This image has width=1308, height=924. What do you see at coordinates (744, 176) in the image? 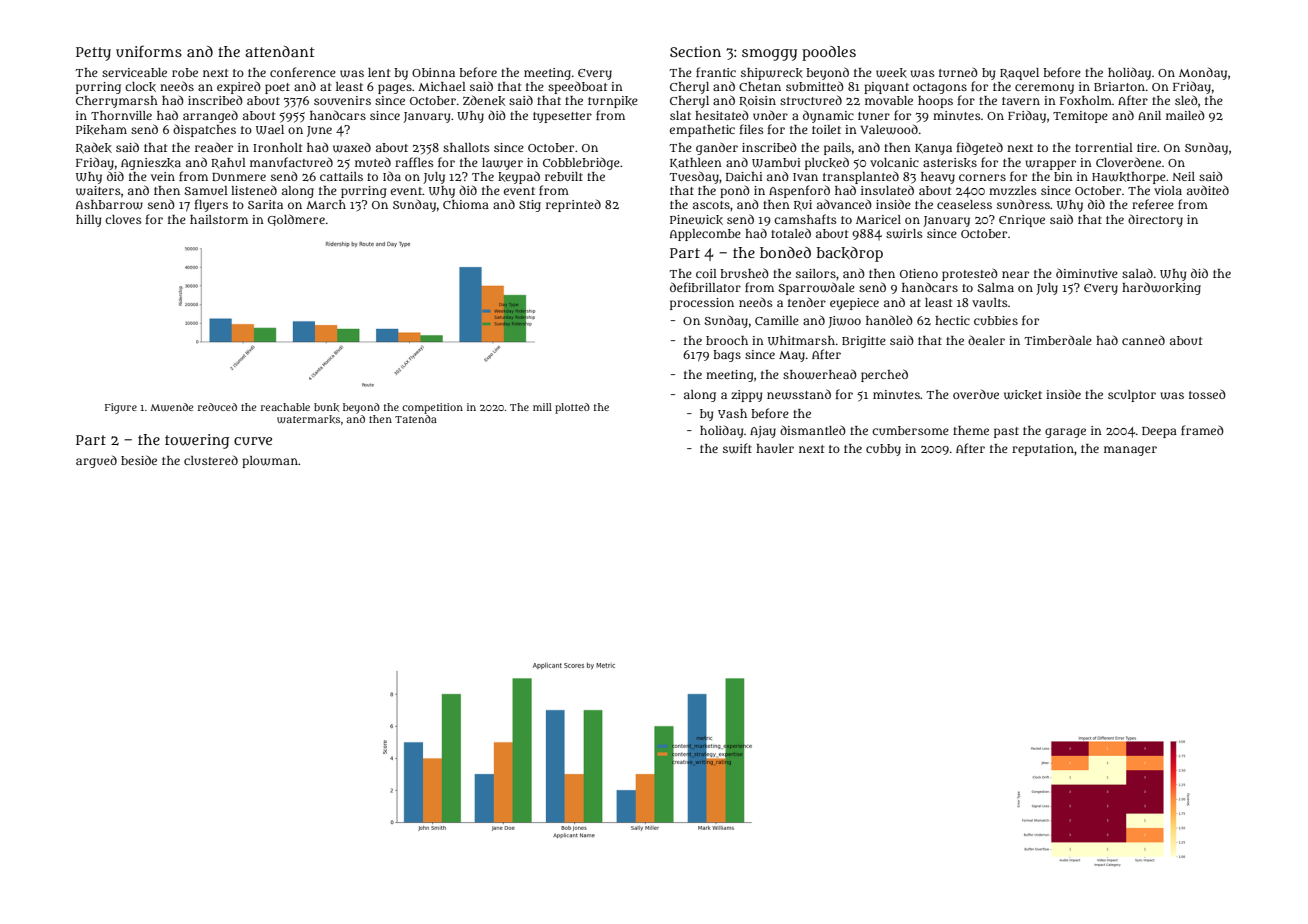
I see `Daichi` at bounding box center [744, 176].
